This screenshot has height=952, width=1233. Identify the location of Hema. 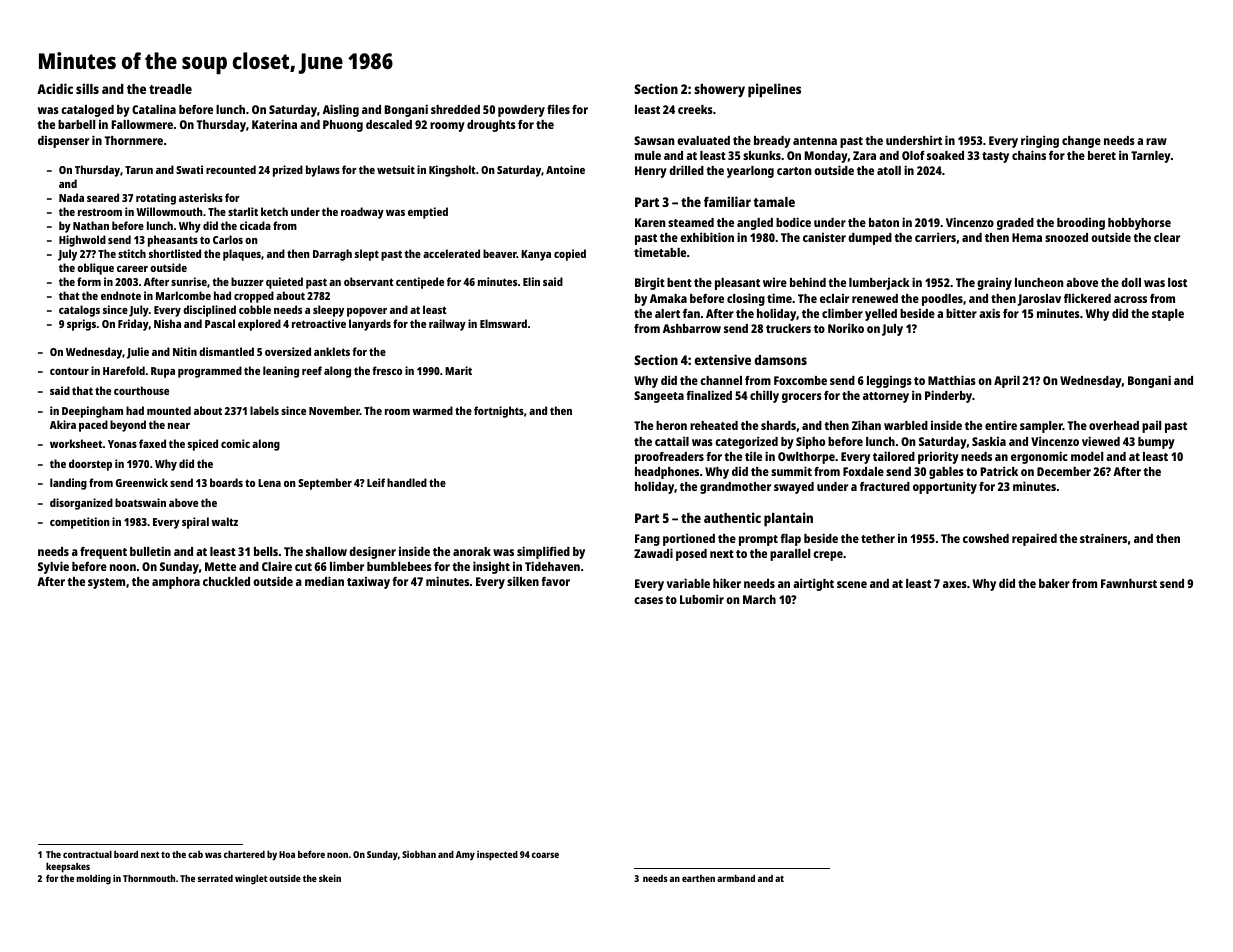
(1027, 237).
